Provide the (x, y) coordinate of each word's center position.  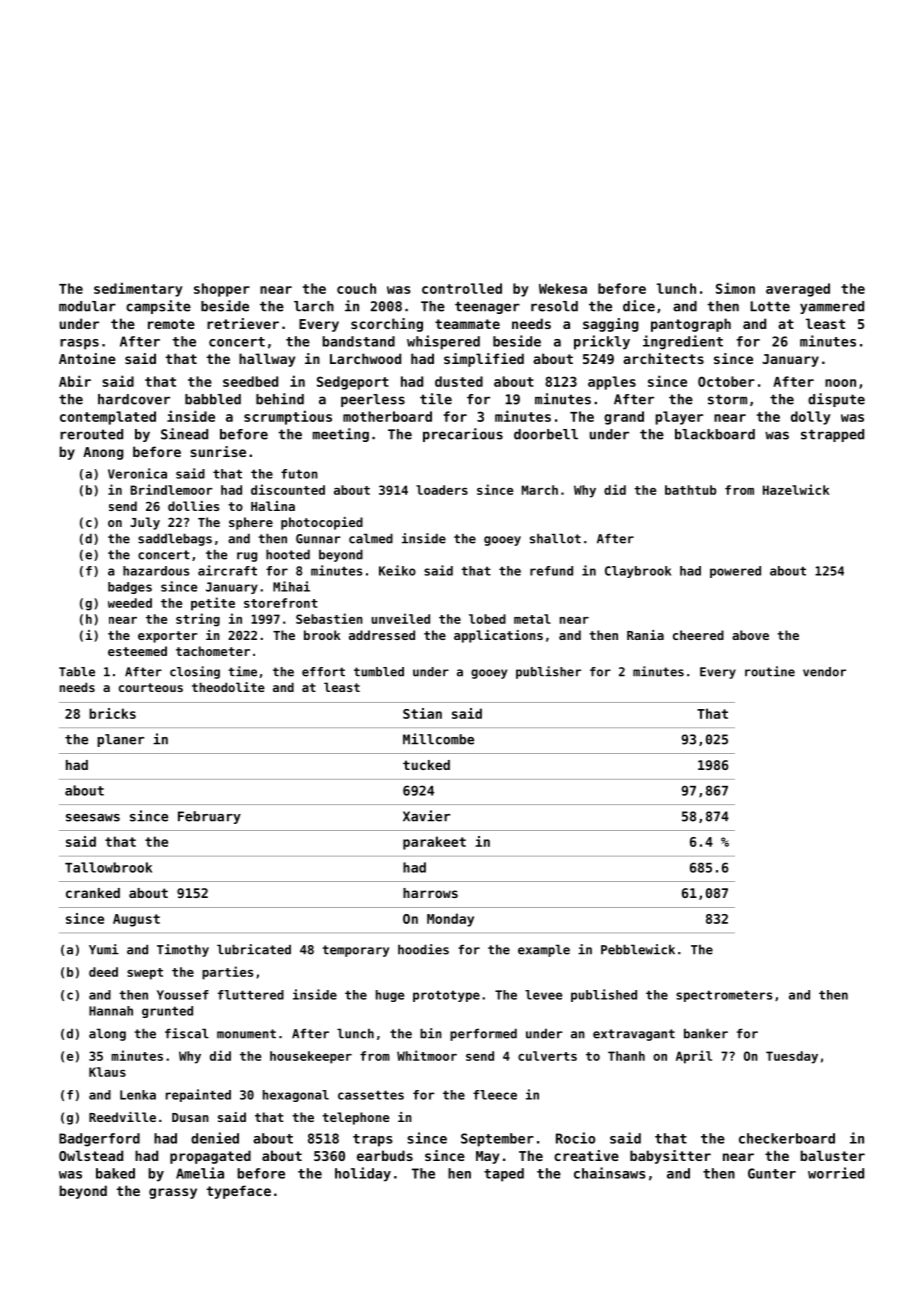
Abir (75, 381)
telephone (356, 1118)
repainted (198, 1095)
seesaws (93, 818)
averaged (798, 290)
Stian (422, 713)
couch (356, 288)
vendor (824, 672)
